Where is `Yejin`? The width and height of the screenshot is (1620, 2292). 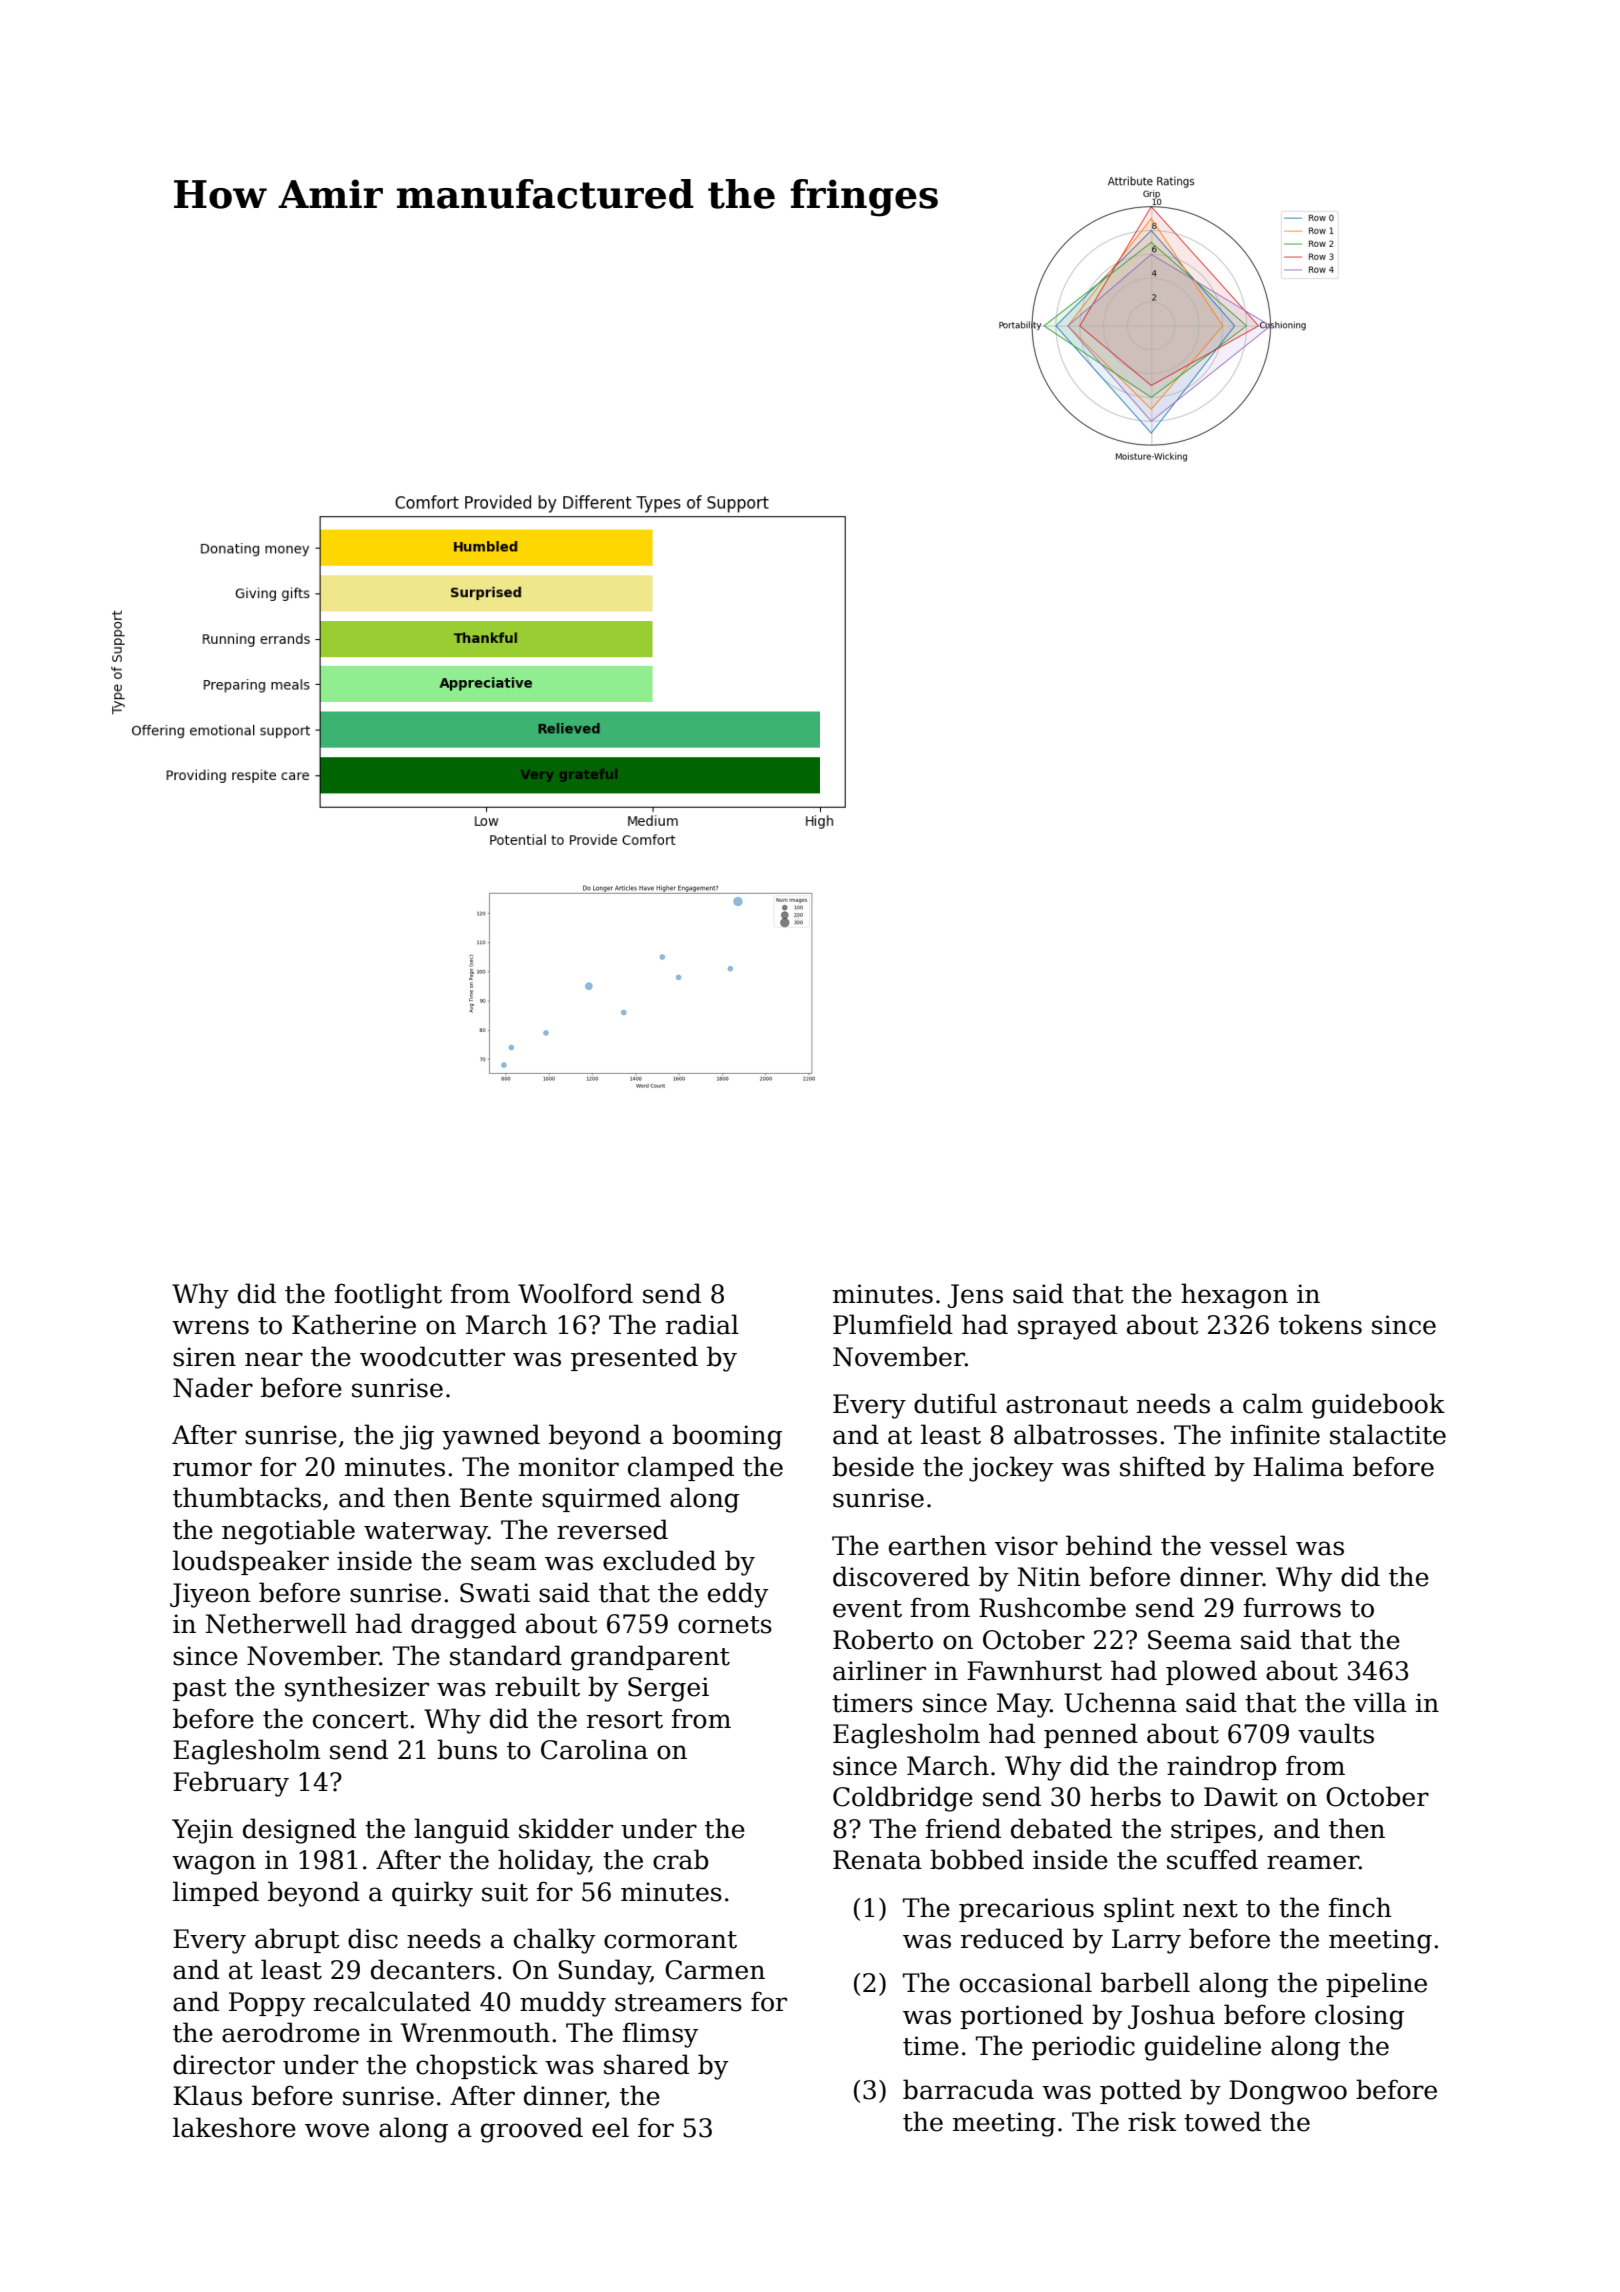 Yejin is located at coordinates (202, 1831).
